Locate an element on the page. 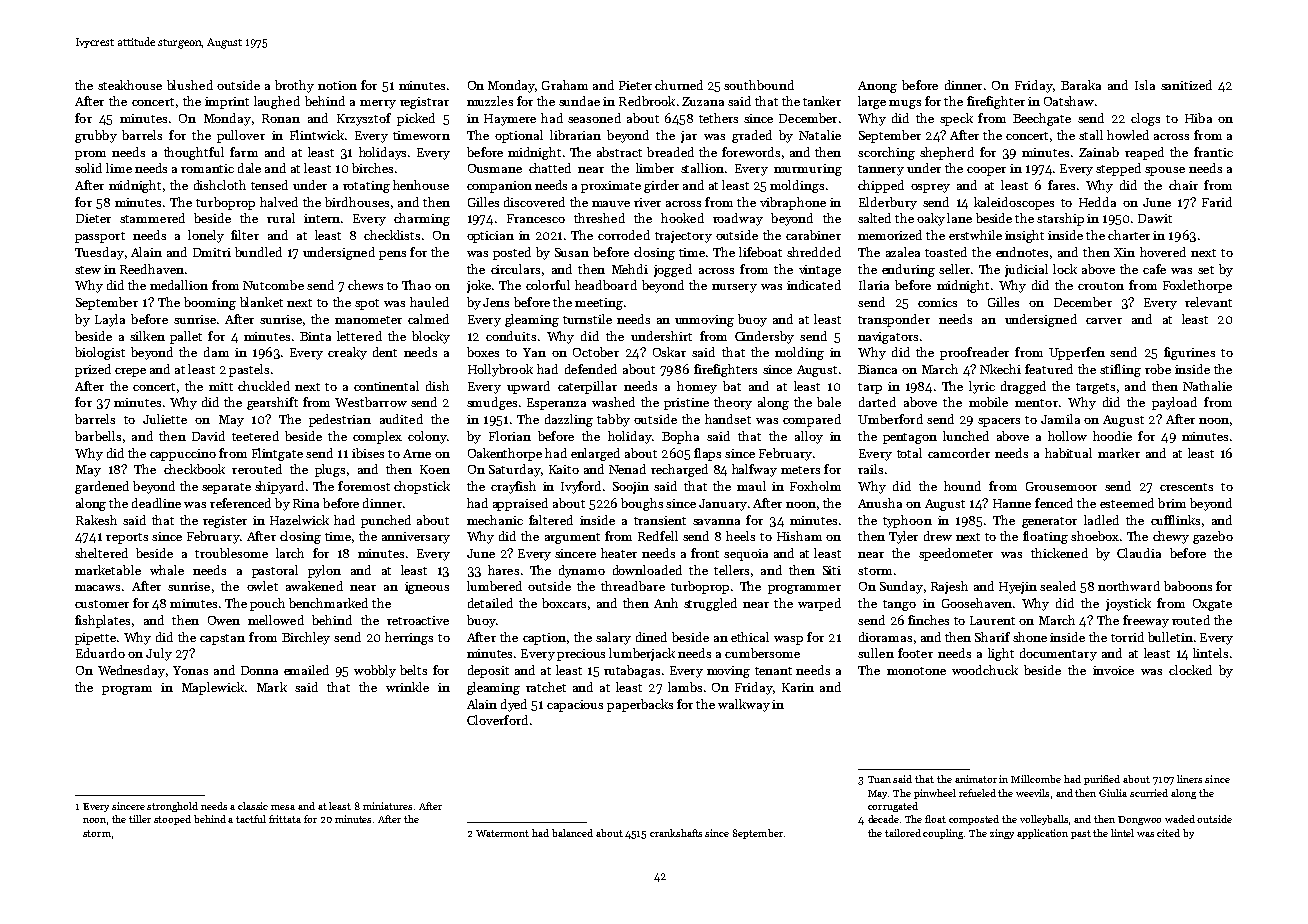 This document has width=1308, height=924. cafe is located at coordinates (1154, 269).
